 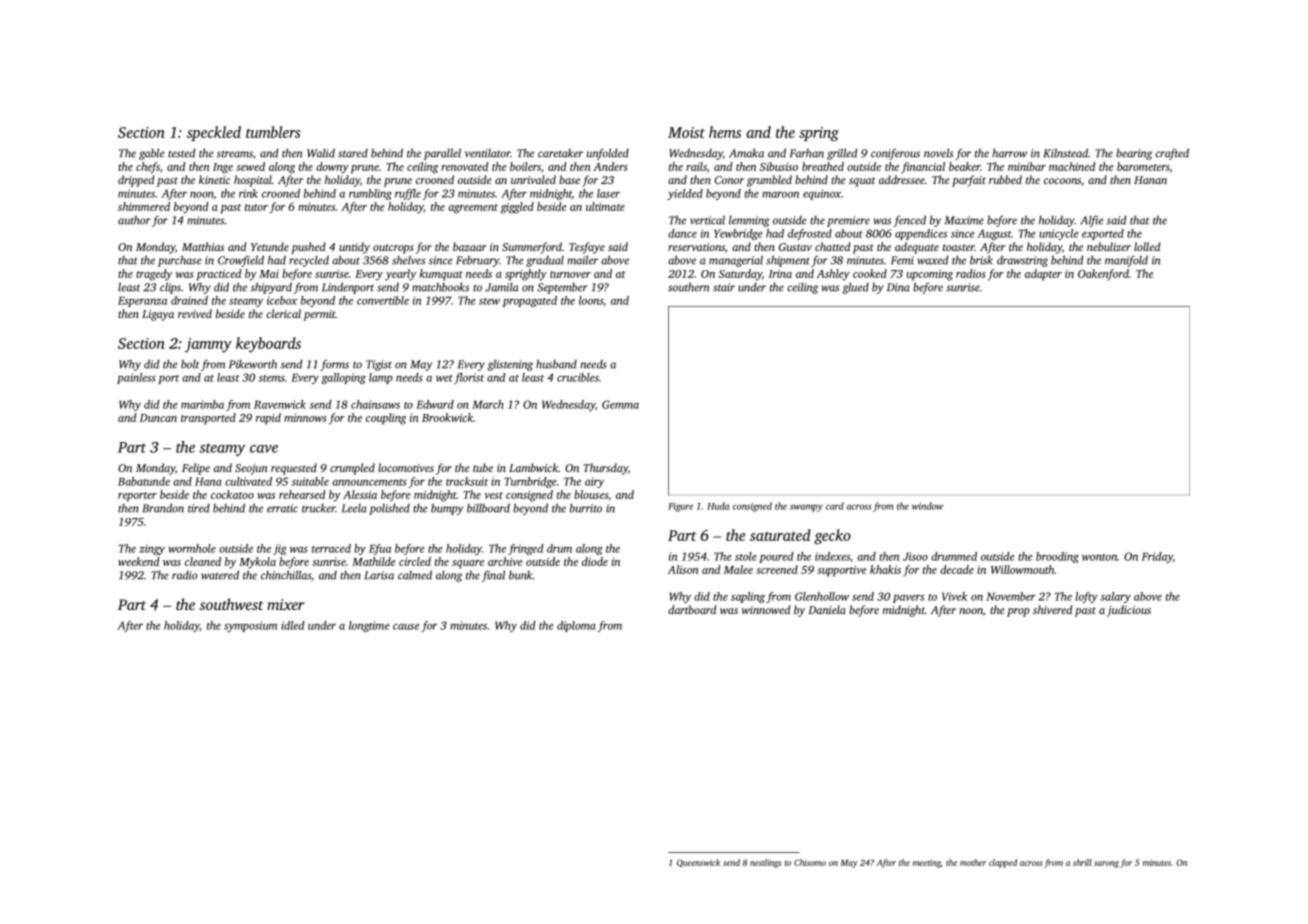 I want to click on caretaker, so click(x=560, y=153).
